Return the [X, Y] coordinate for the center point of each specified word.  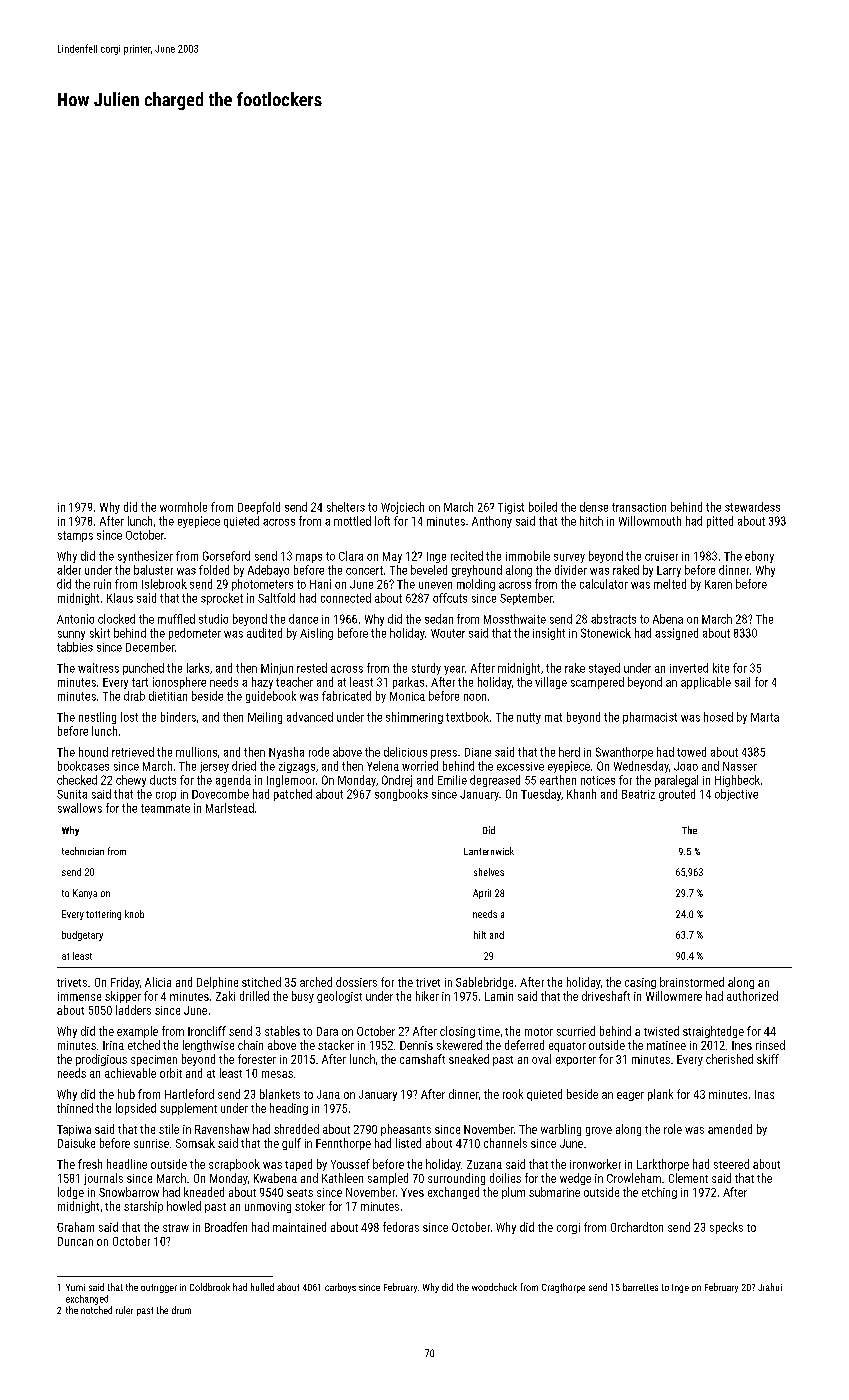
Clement [688, 1178]
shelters [346, 507]
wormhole [183, 507]
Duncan [75, 1241]
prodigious [101, 1060]
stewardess [752, 507]
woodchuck [494, 1287]
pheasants [406, 1130]
